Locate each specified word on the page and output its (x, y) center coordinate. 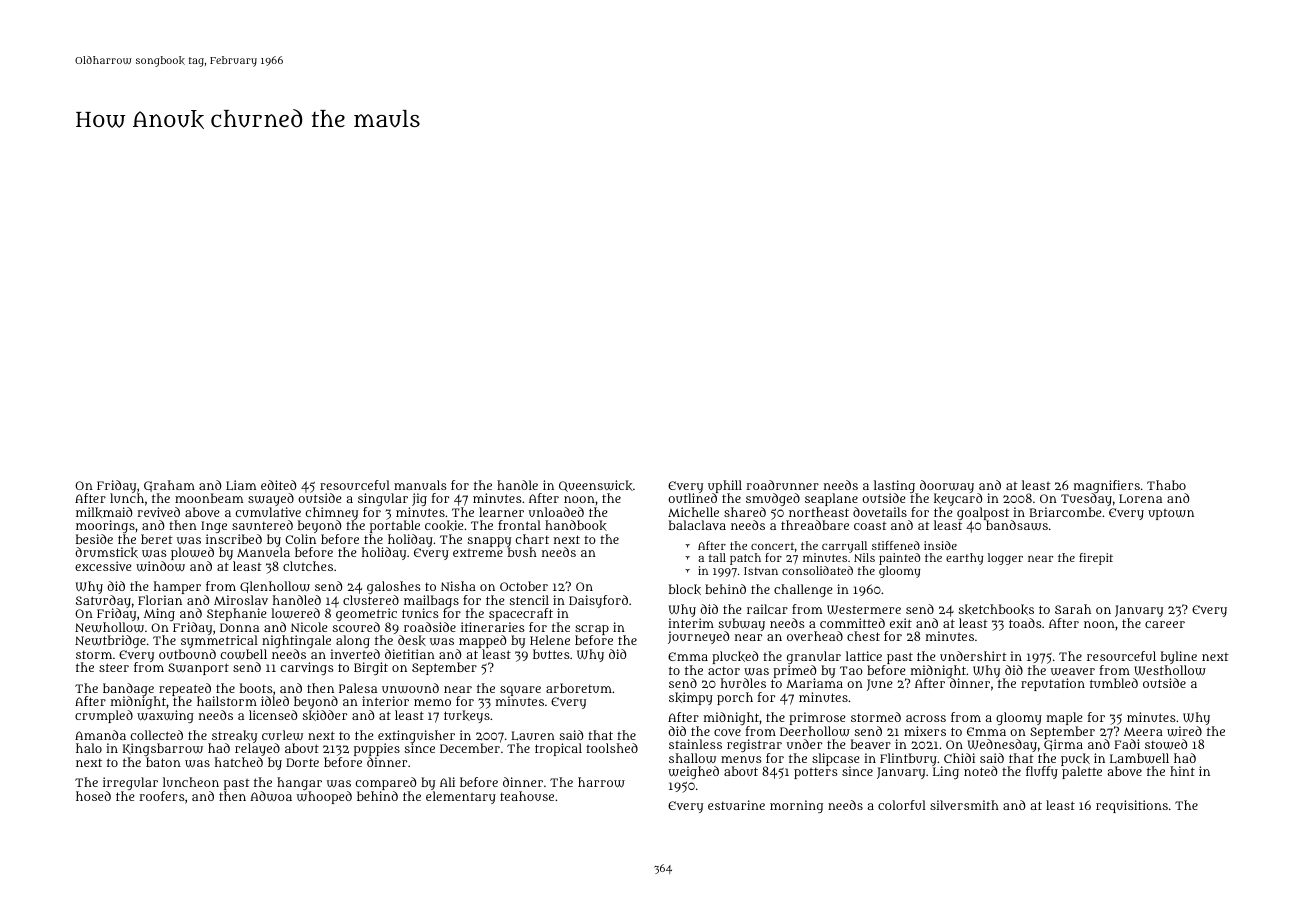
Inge (214, 527)
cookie (444, 525)
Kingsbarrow (163, 749)
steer (114, 667)
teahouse (527, 796)
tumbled (1114, 683)
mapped (482, 641)
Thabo (1166, 485)
